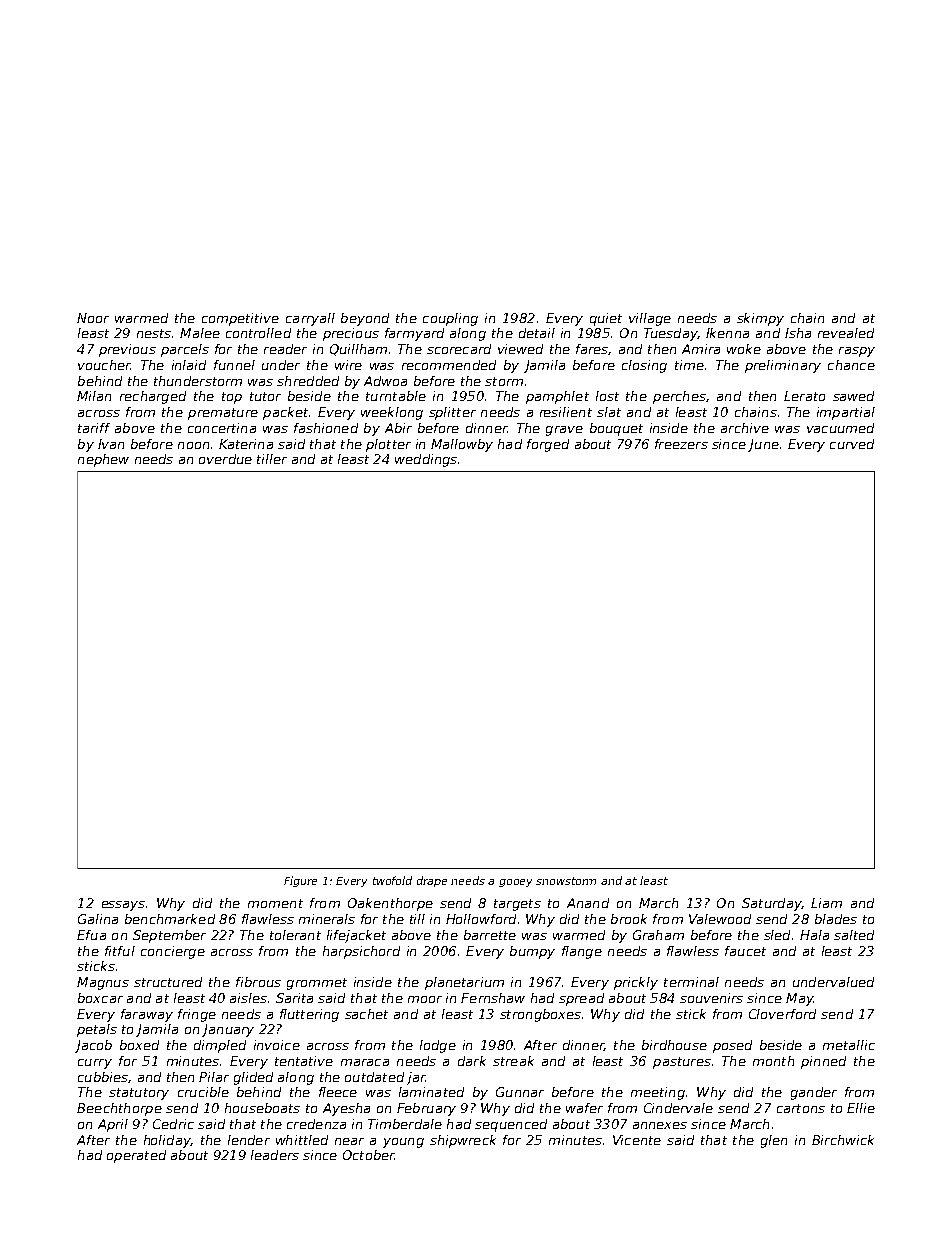 The image size is (952, 1233). What do you see at coordinates (103, 460) in the document?
I see `nephew` at bounding box center [103, 460].
